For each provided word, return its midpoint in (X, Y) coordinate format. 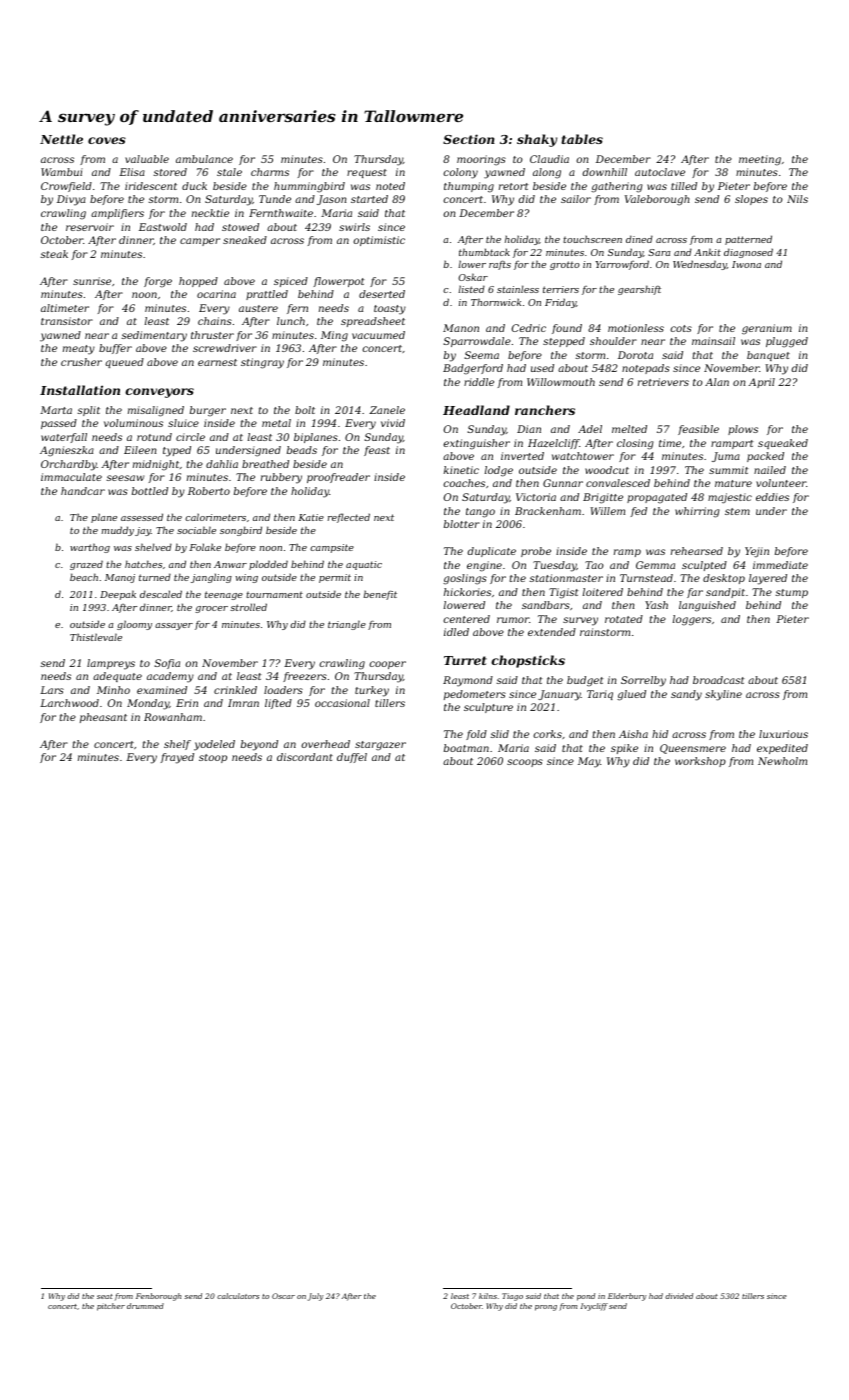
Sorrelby (643, 681)
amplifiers (117, 214)
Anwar (230, 564)
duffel (352, 758)
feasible (698, 430)
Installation (80, 390)
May (589, 762)
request (367, 173)
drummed (145, 1306)
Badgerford (473, 369)
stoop (213, 758)
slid (499, 734)
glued (631, 695)
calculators (238, 1296)
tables (582, 139)
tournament (274, 594)
